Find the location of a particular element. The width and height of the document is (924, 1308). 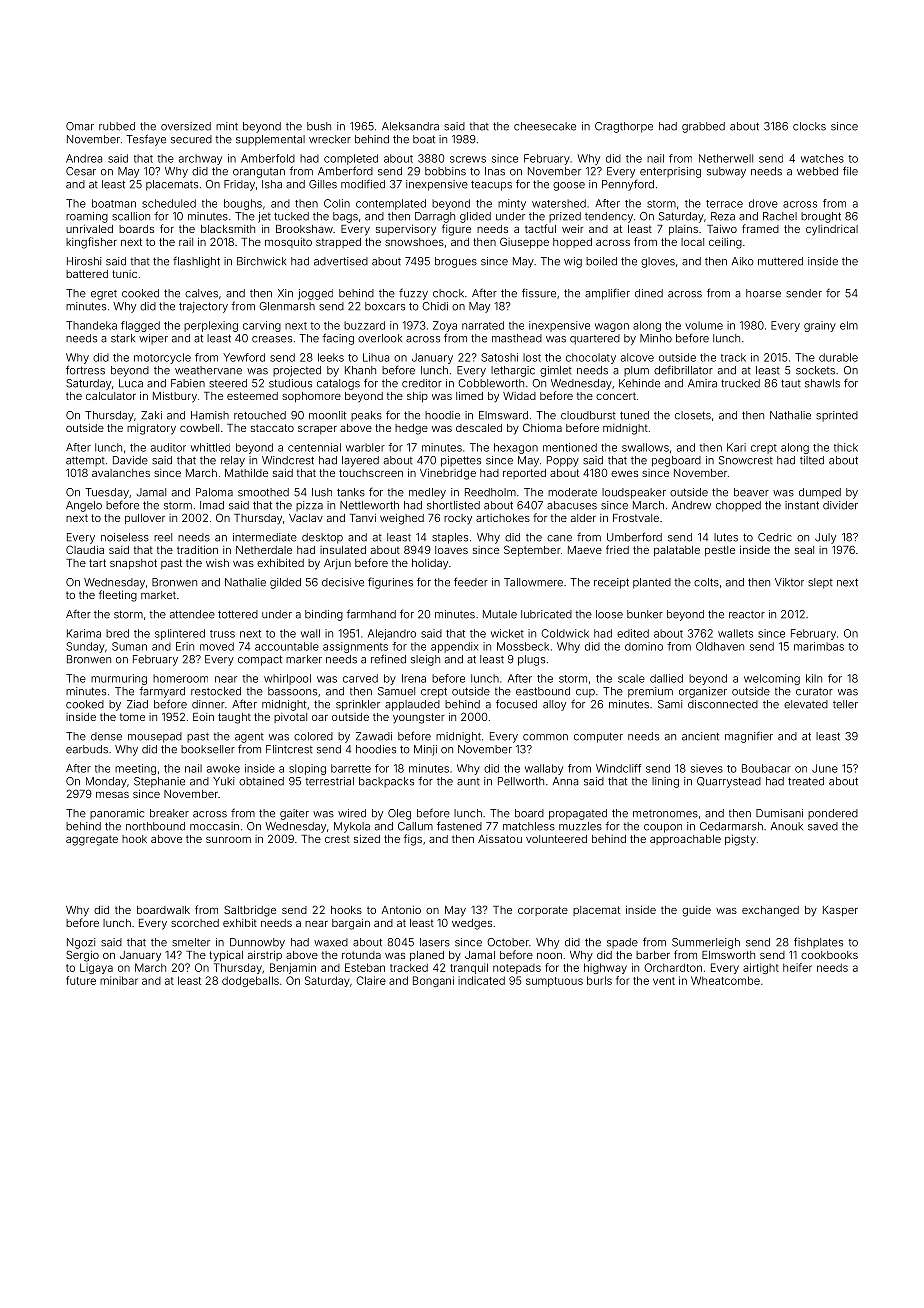

wedges is located at coordinates (472, 924).
